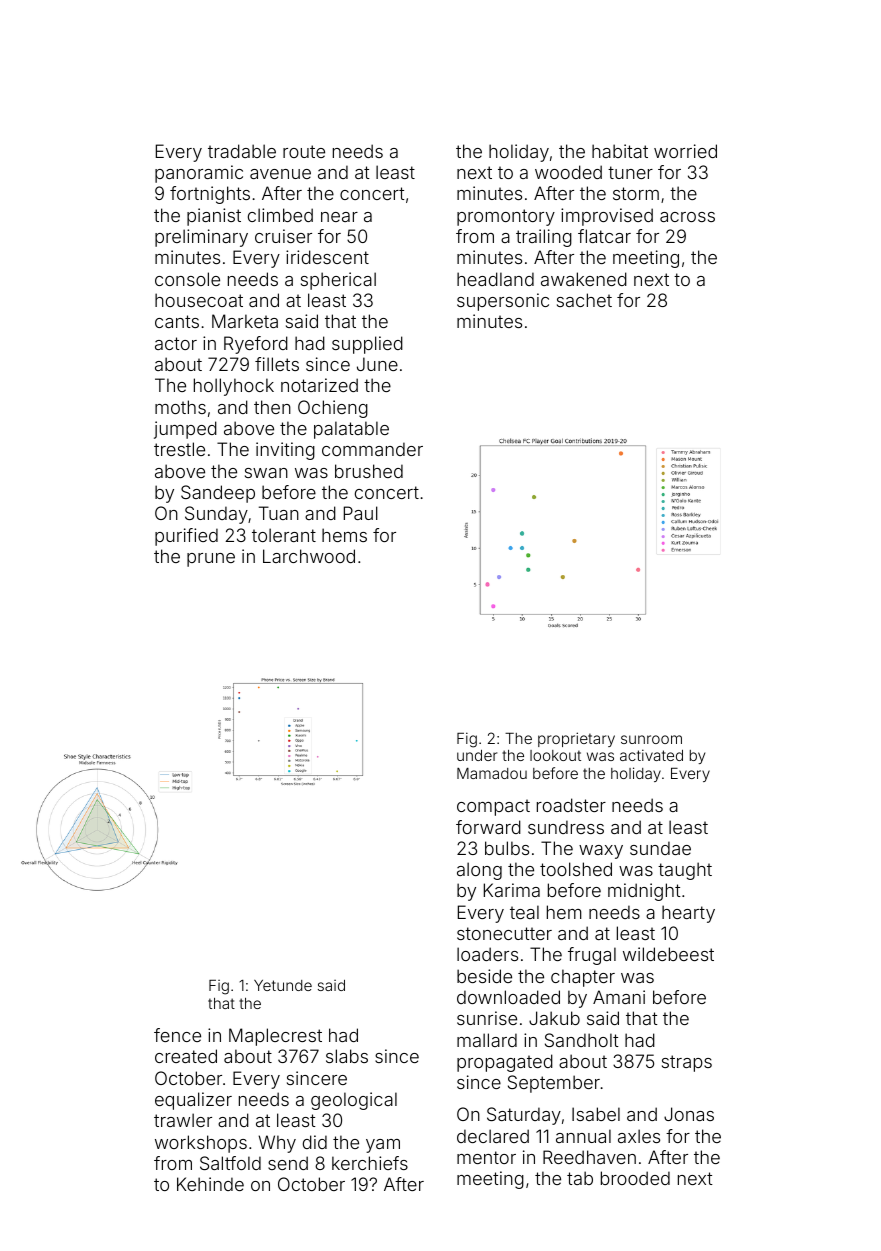 This image has height=1251, width=881. What do you see at coordinates (604, 236) in the image?
I see `flatcar` at bounding box center [604, 236].
